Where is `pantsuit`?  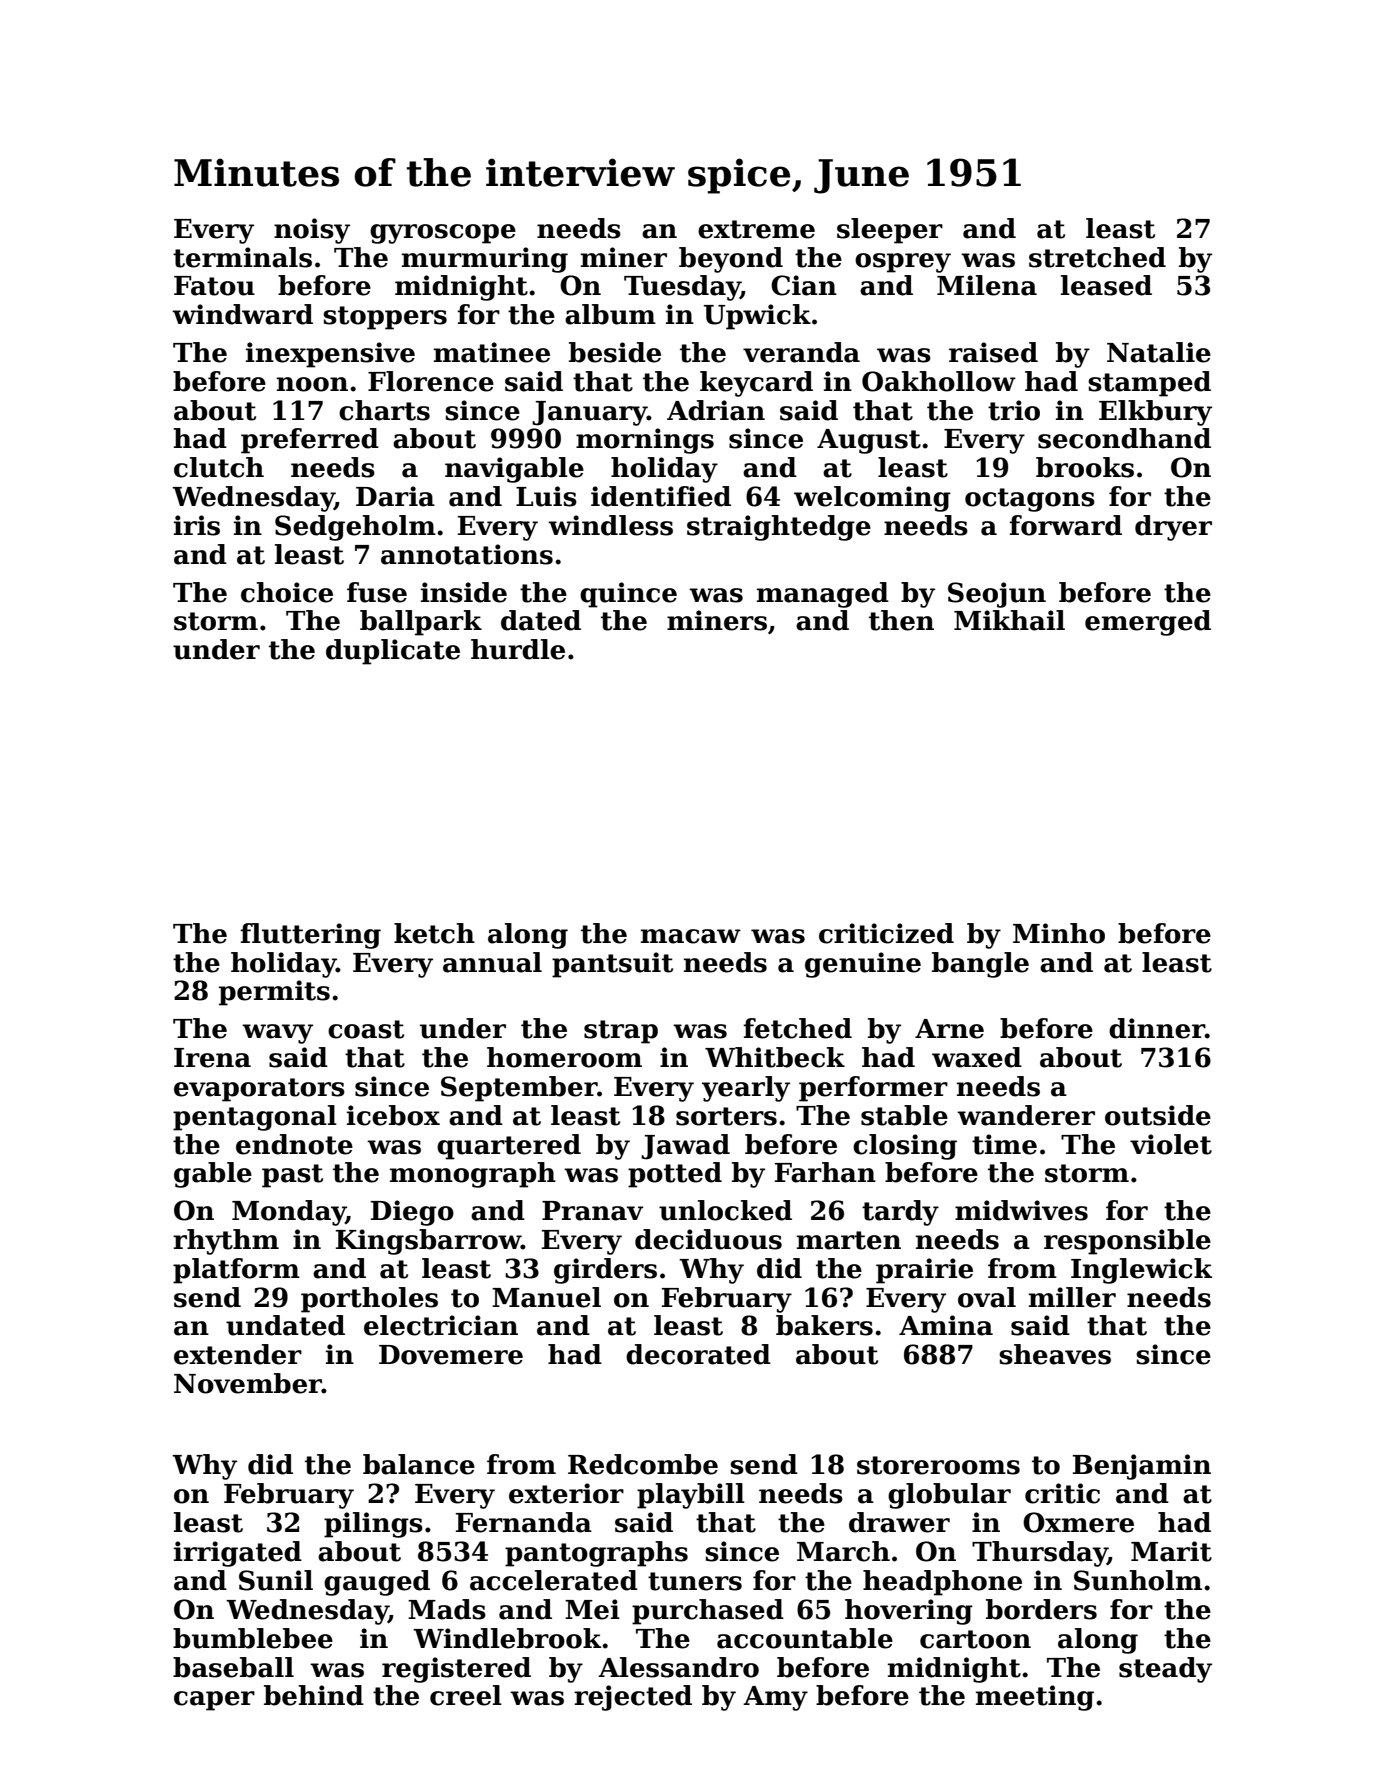 pantsuit is located at coordinates (612, 965).
